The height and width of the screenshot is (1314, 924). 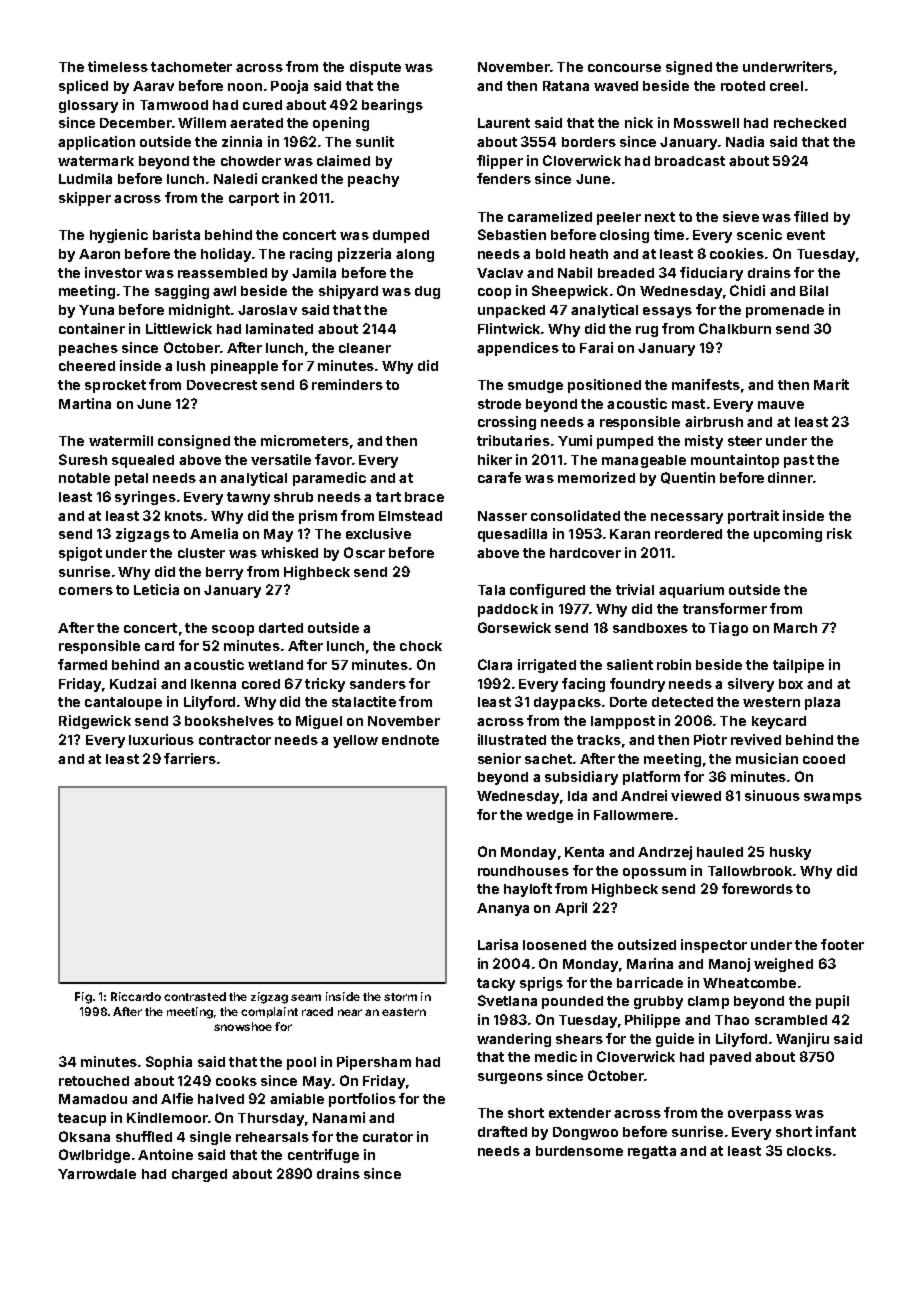 I want to click on tachometer, so click(x=191, y=67).
